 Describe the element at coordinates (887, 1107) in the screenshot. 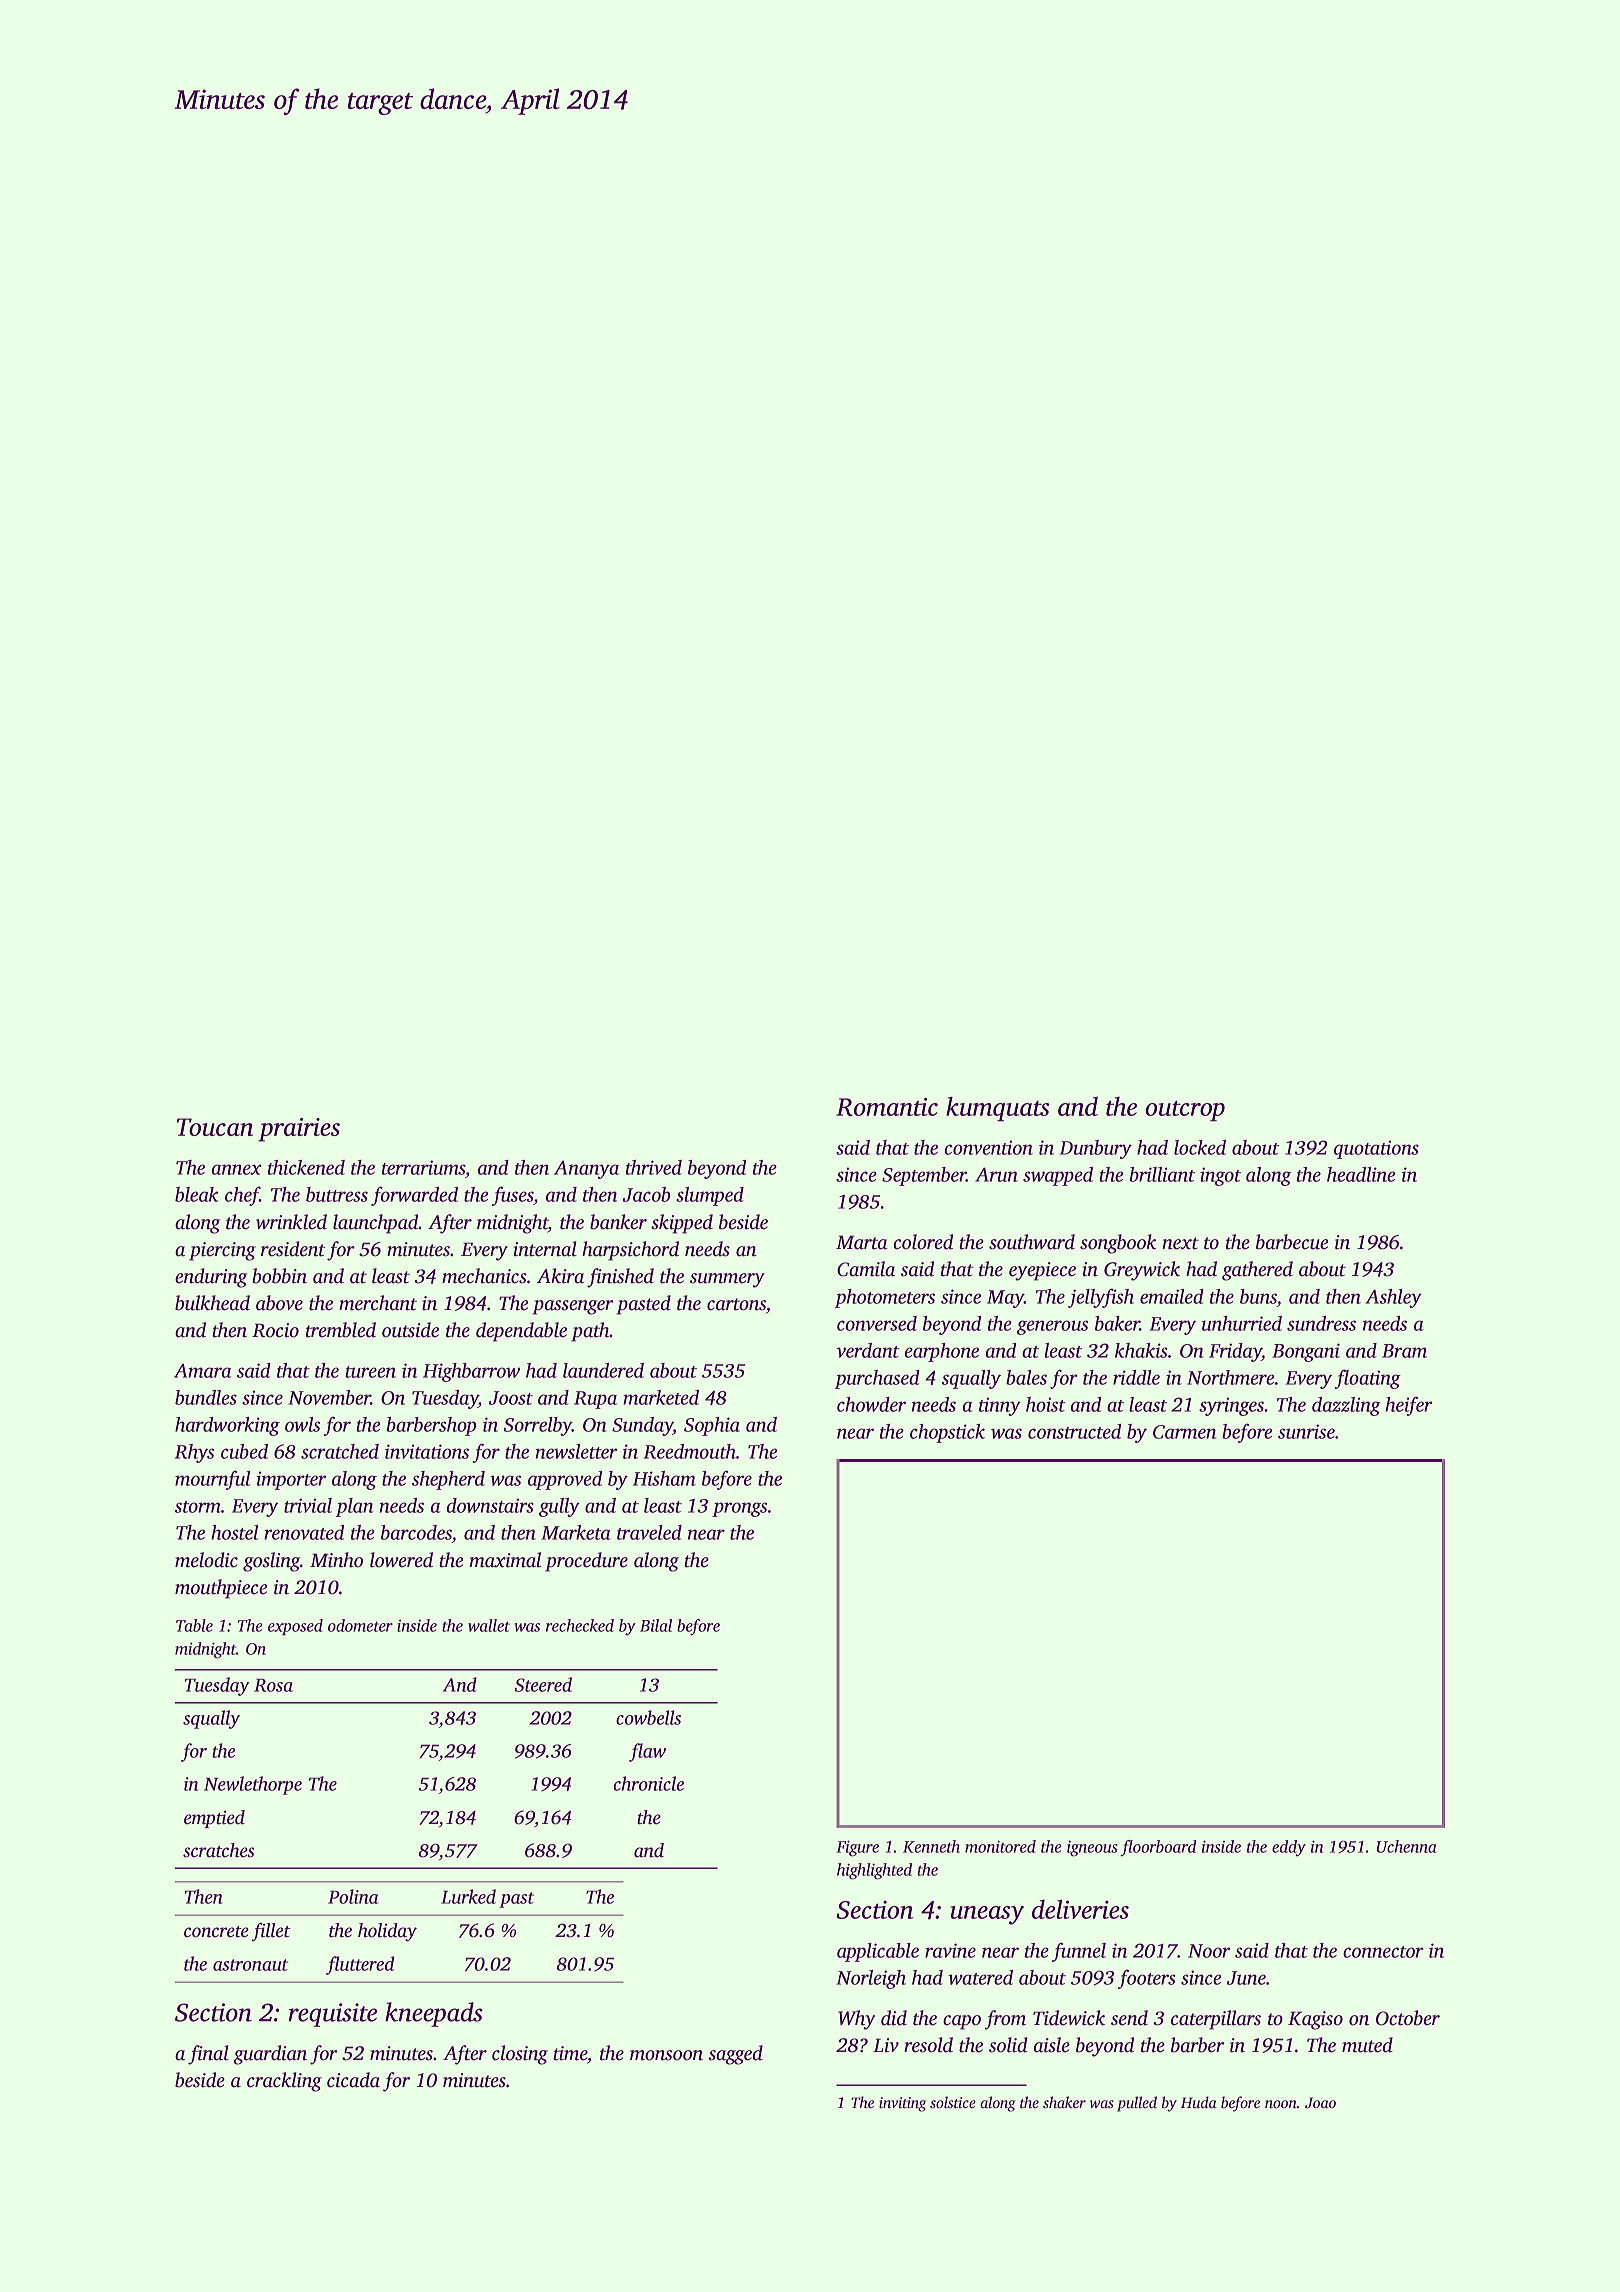

I see `Romantic` at that location.
